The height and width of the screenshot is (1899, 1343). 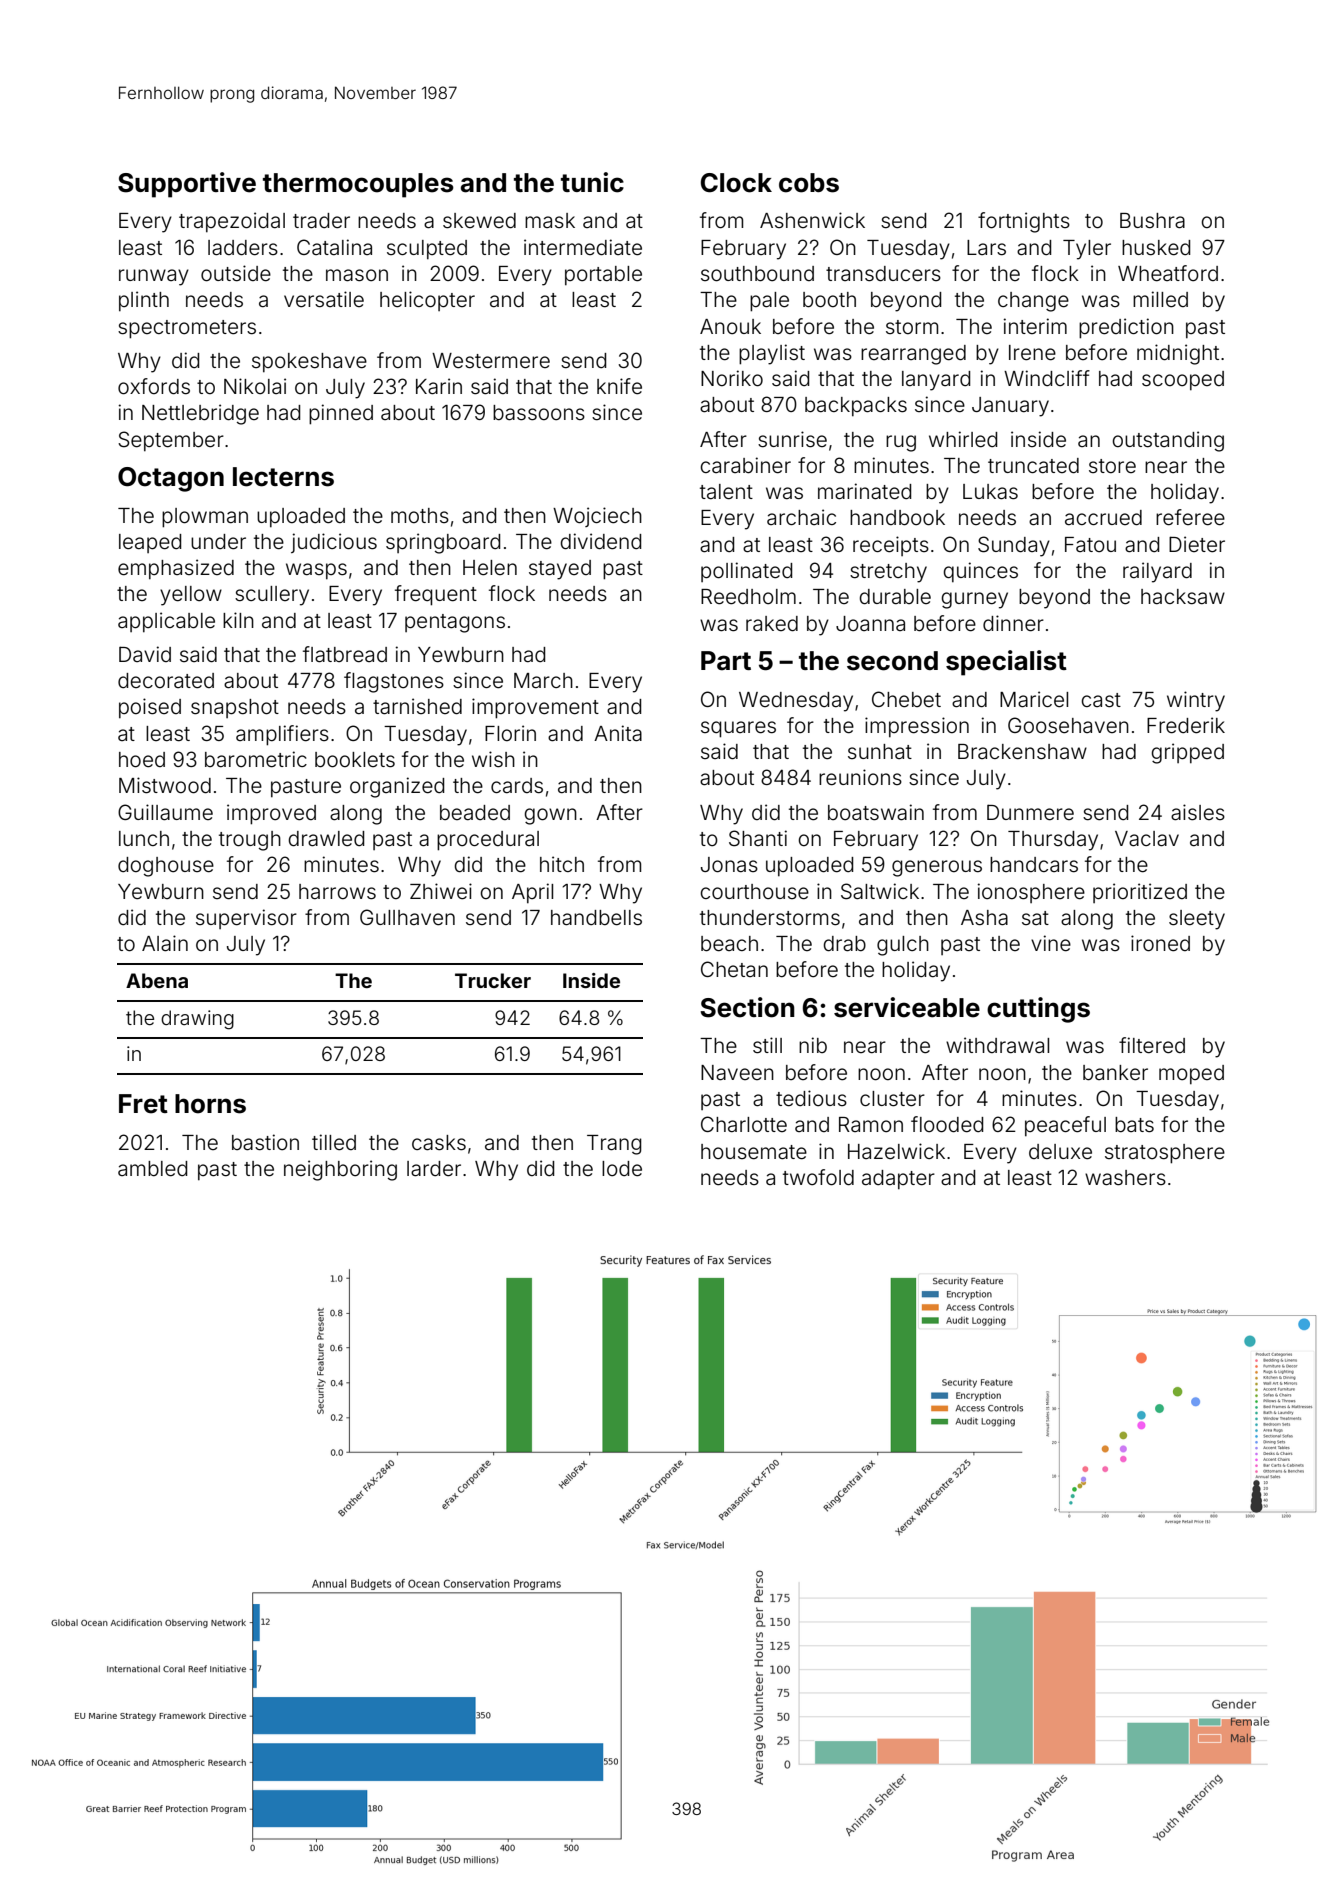 What do you see at coordinates (243, 248) in the screenshot?
I see `ladders` at bounding box center [243, 248].
